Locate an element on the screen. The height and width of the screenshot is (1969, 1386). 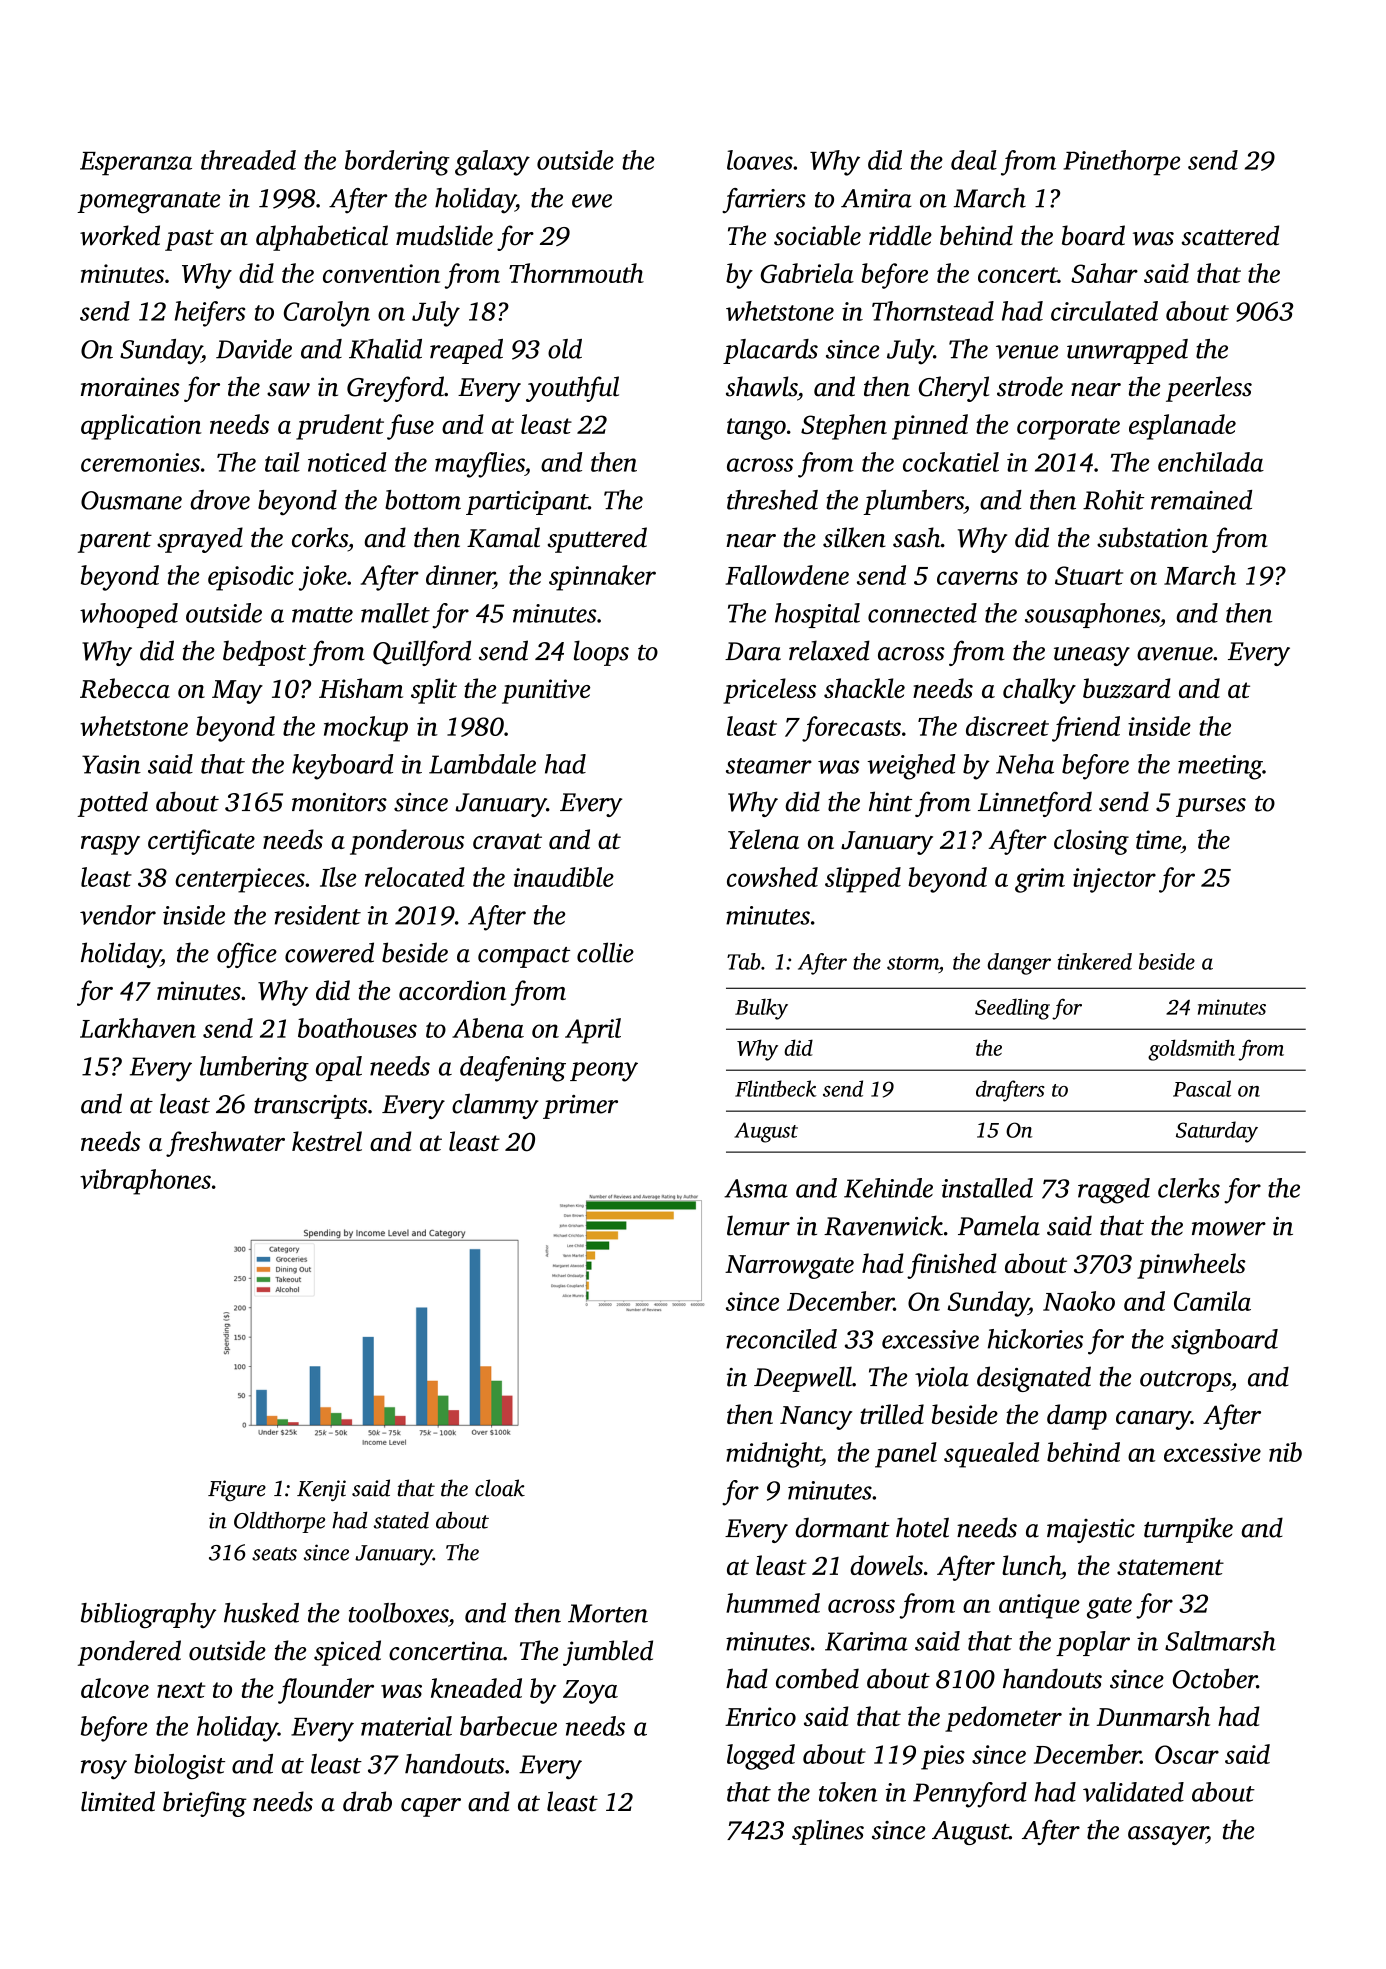
tinkered is located at coordinates (1095, 961).
